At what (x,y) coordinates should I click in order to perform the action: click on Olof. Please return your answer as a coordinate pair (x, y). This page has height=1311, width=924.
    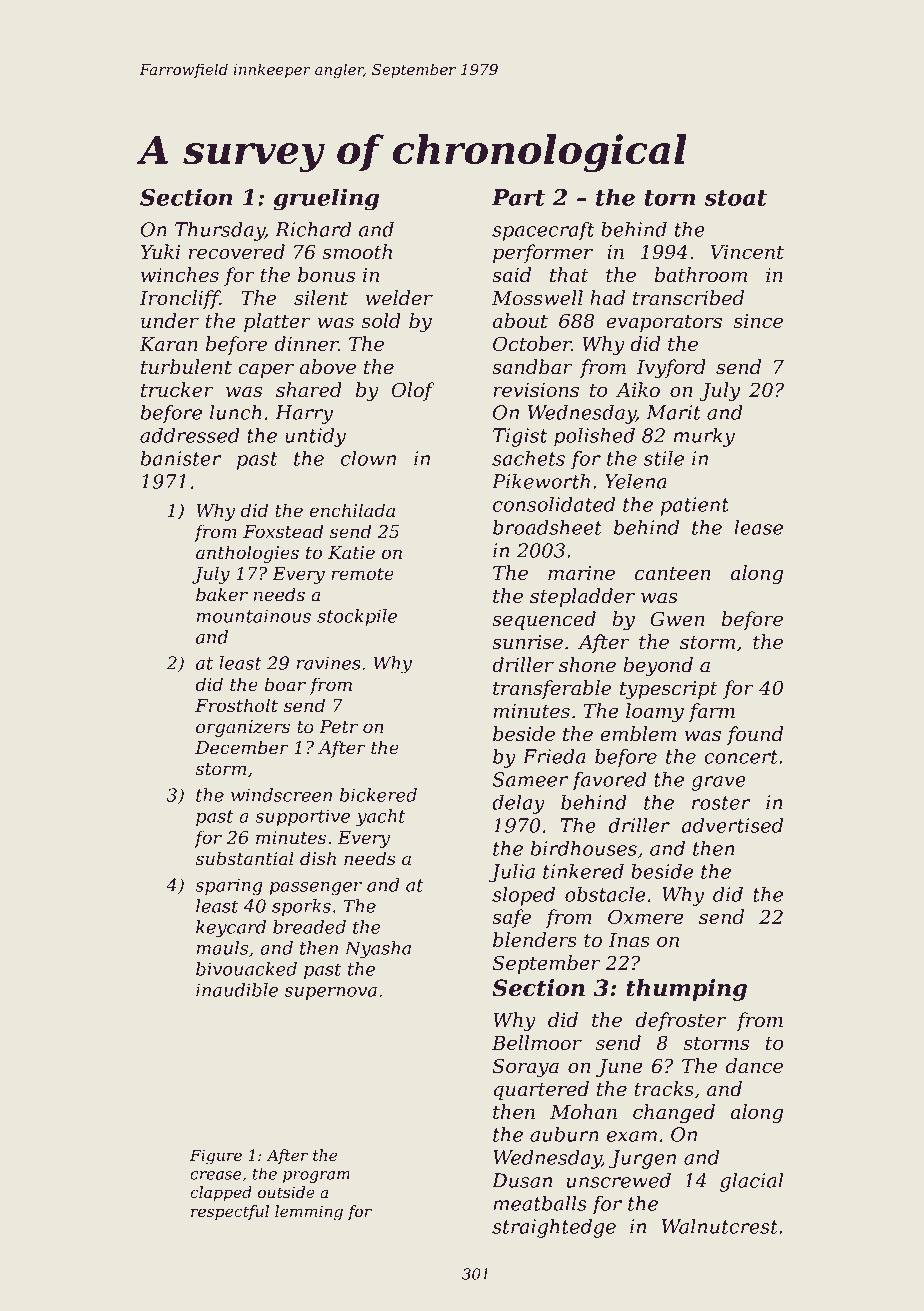
    Looking at the image, I should click on (413, 391).
